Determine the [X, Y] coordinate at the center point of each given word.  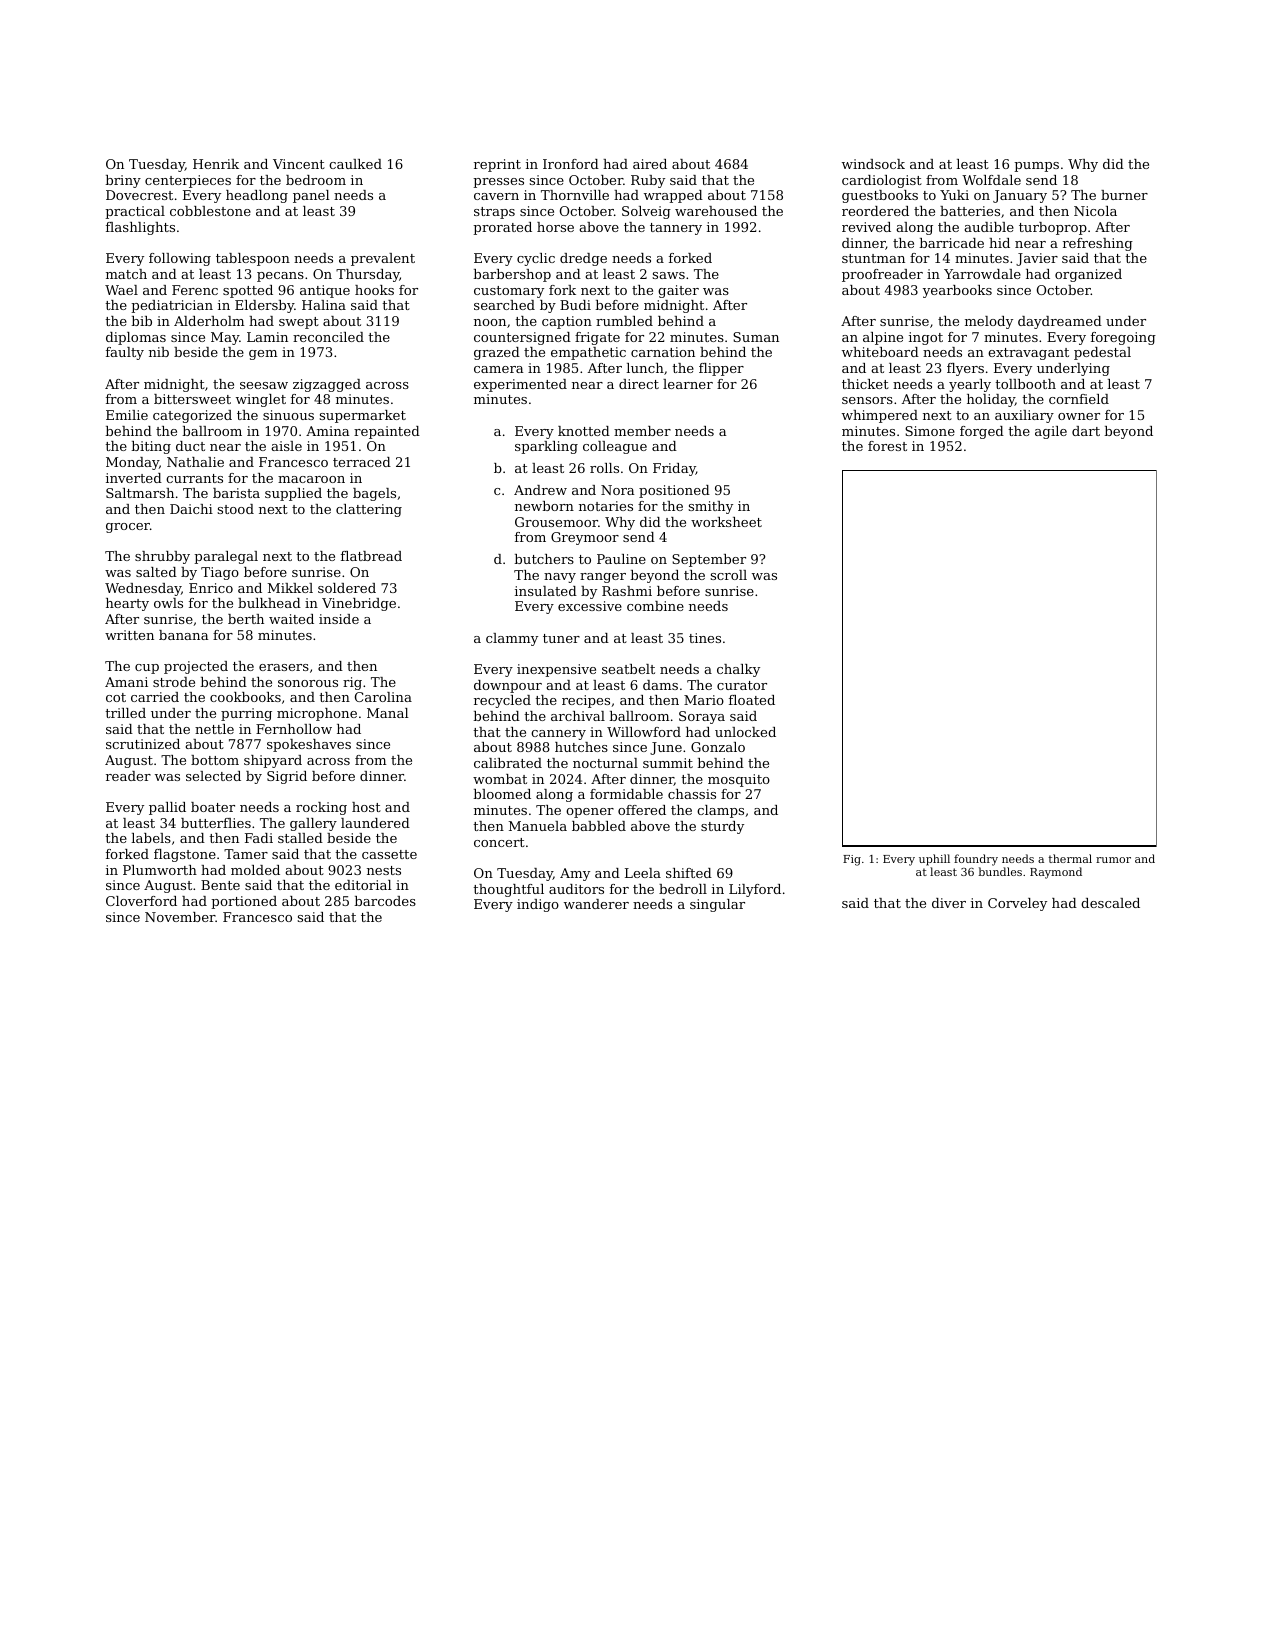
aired [650, 164]
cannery [558, 735]
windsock [873, 164]
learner [688, 384]
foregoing [1123, 338]
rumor [1113, 860]
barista [236, 493]
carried [155, 697]
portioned [244, 902]
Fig [852, 860]
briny [123, 181]
